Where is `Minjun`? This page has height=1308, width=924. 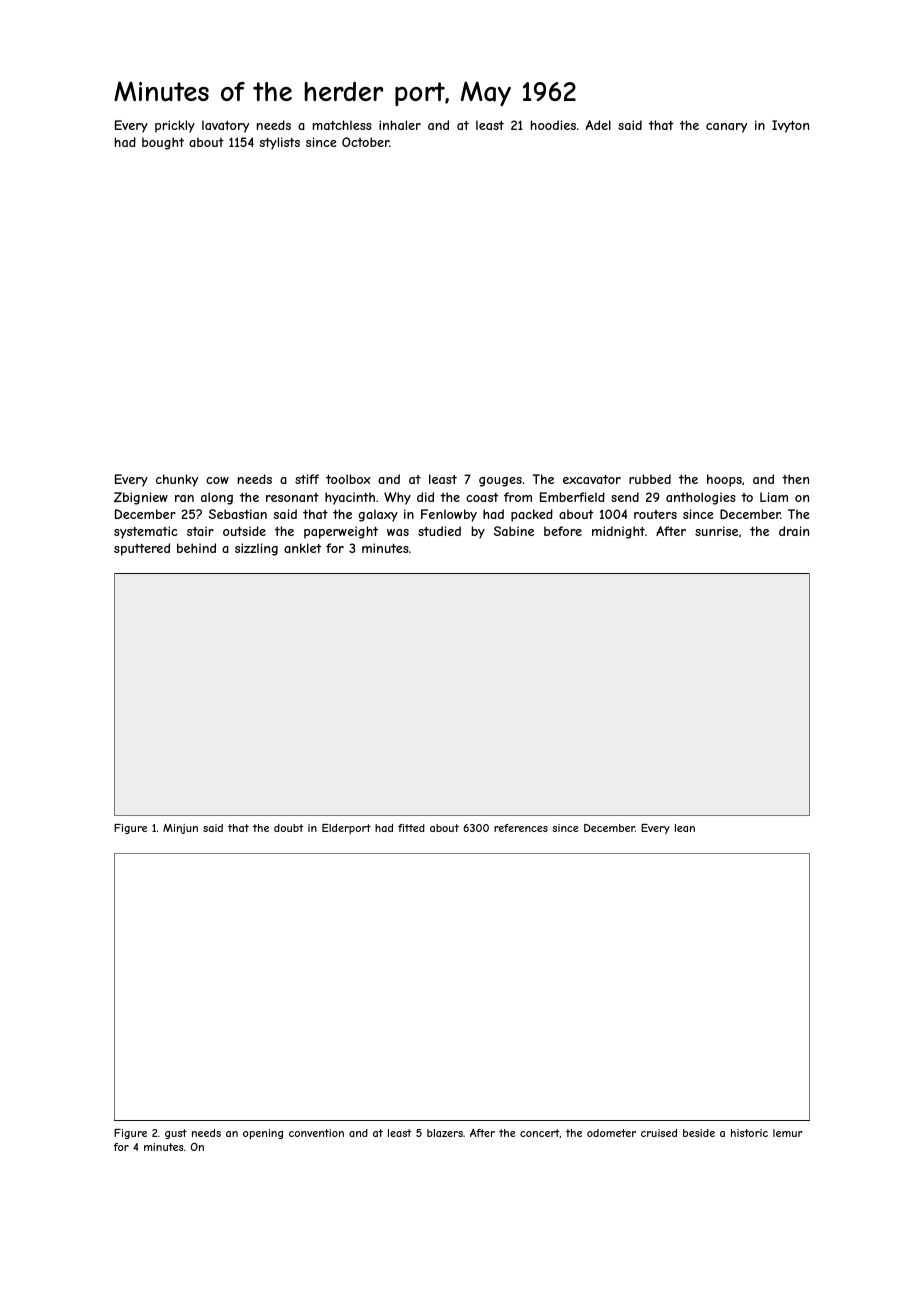
Minjun is located at coordinates (180, 829).
